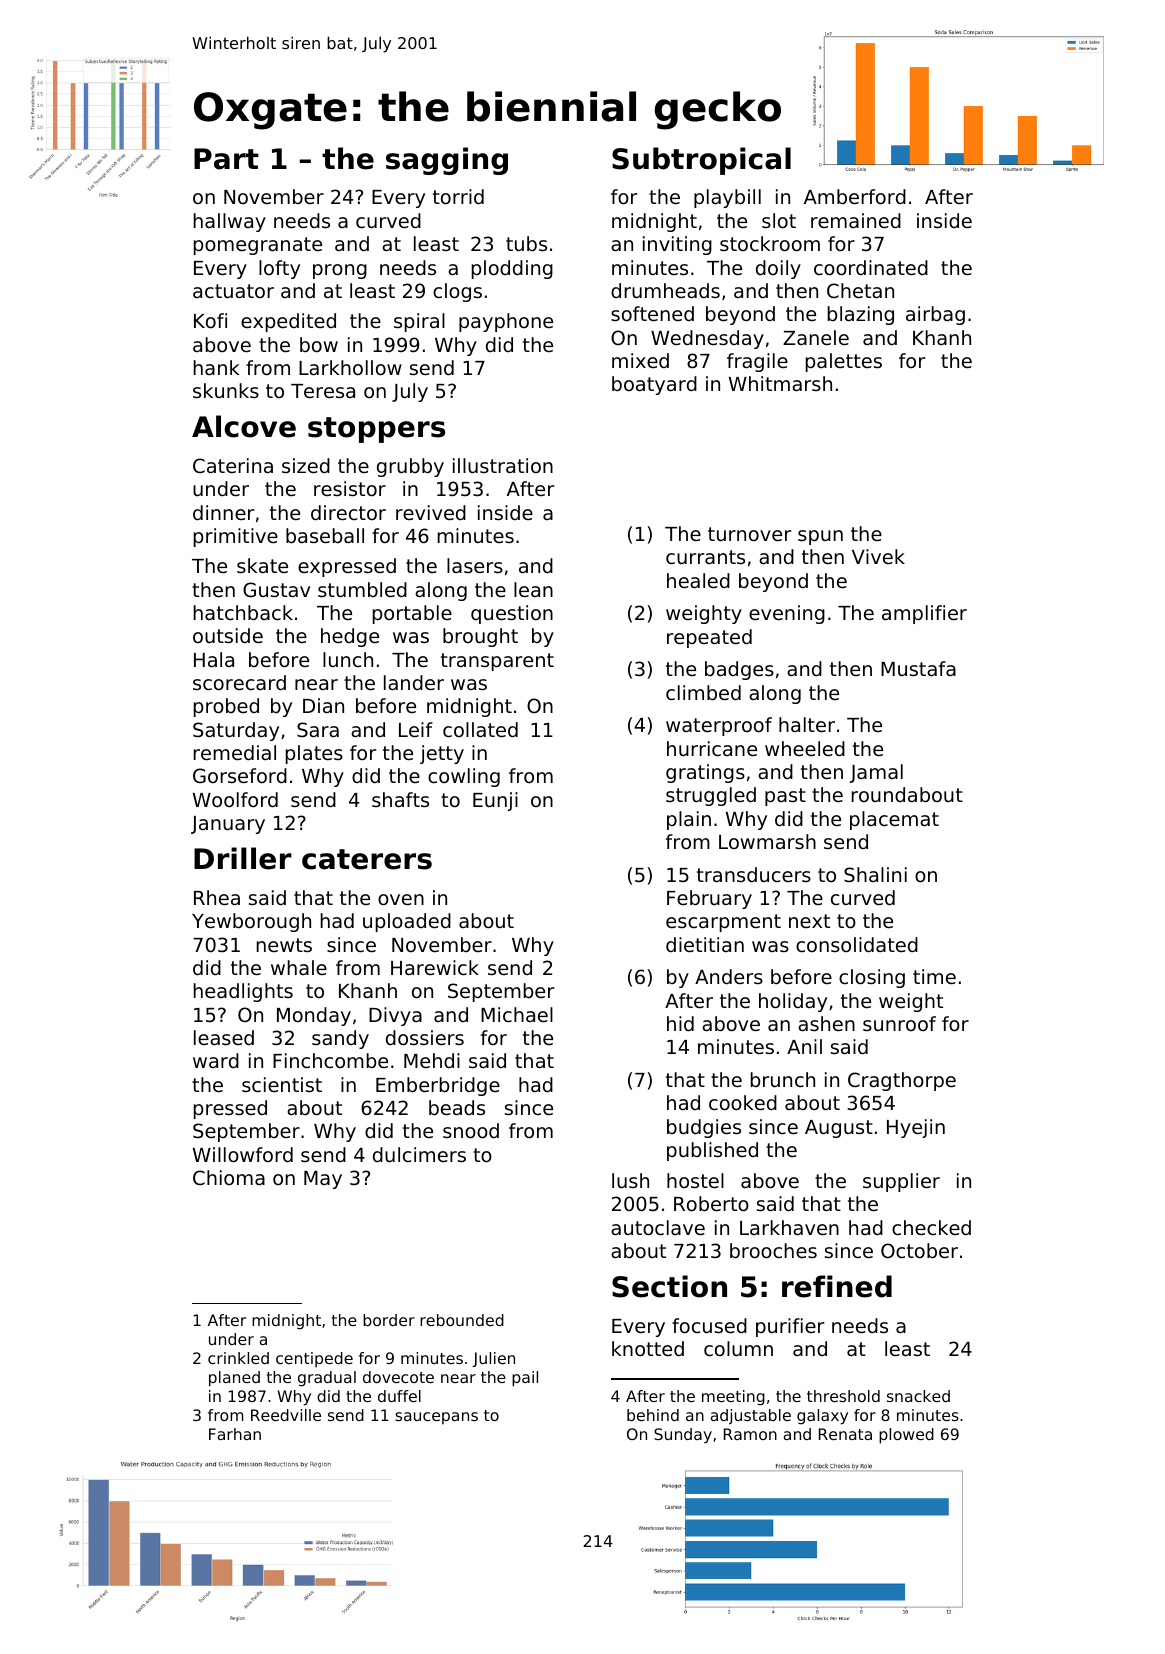 The height and width of the page is (1654, 1165). Describe the element at coordinates (210, 320) in the page. I see `Kofi` at that location.
